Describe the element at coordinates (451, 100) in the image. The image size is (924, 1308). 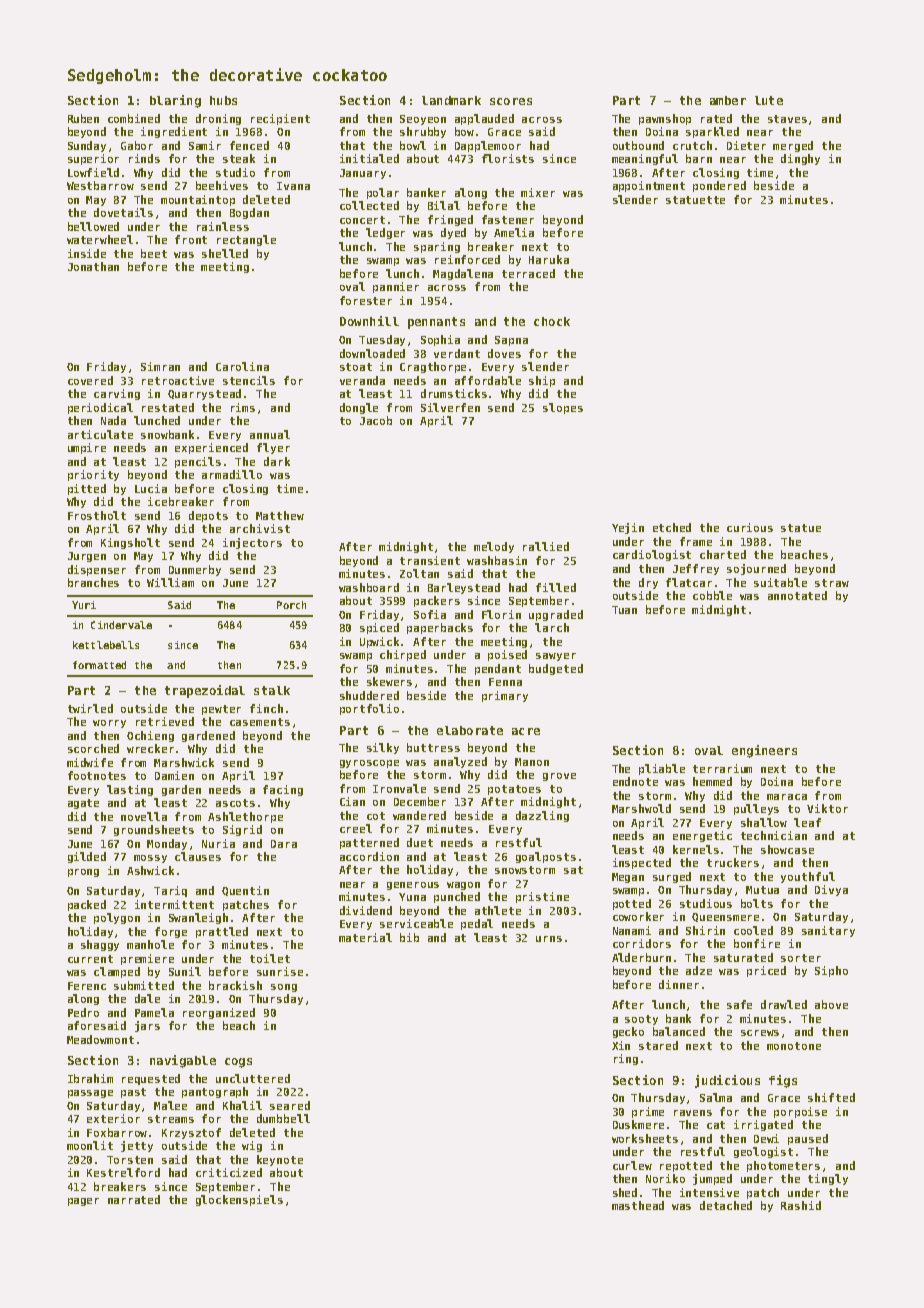
I see `landmark` at that location.
